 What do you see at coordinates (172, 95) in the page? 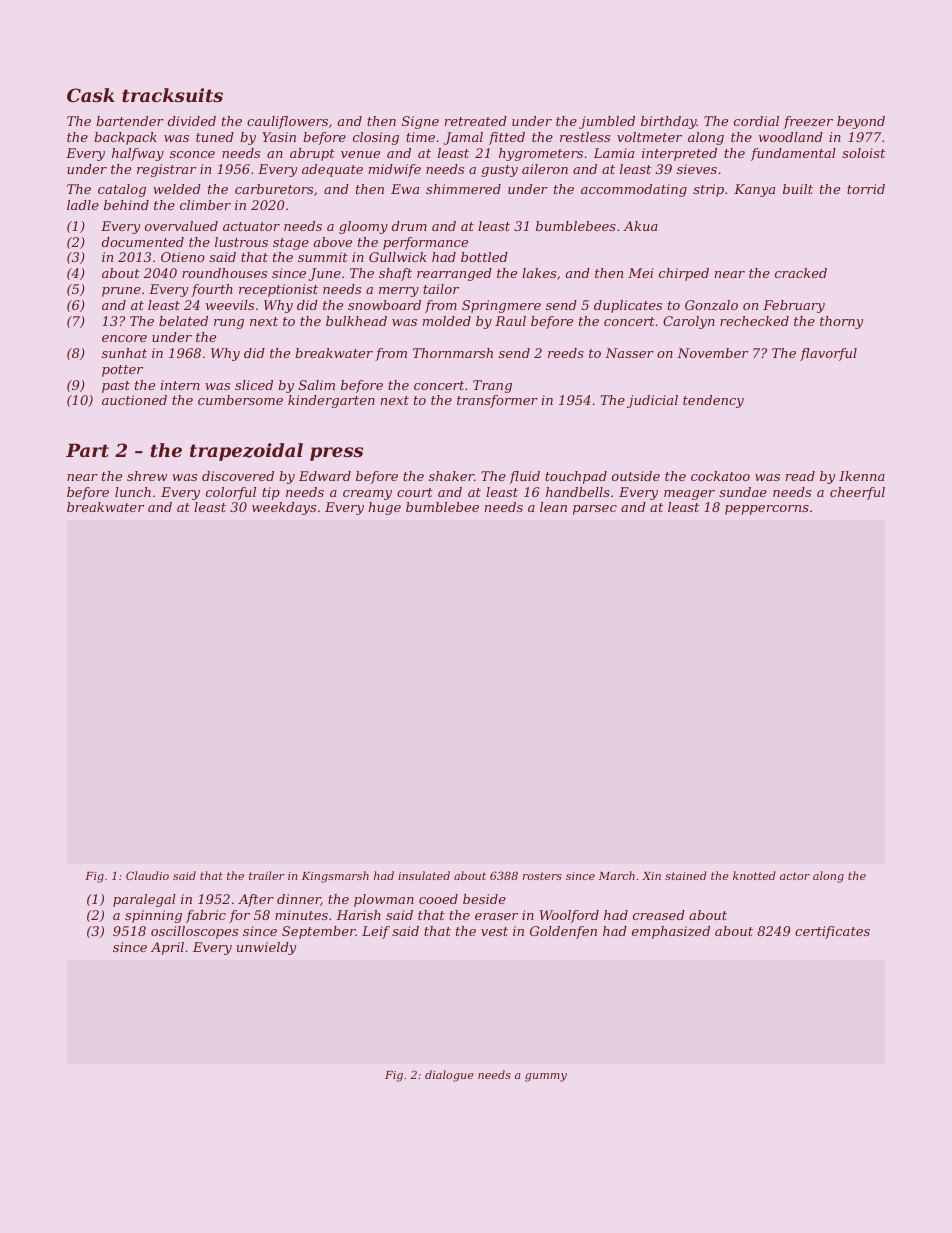
I see `tracksuits` at bounding box center [172, 95].
